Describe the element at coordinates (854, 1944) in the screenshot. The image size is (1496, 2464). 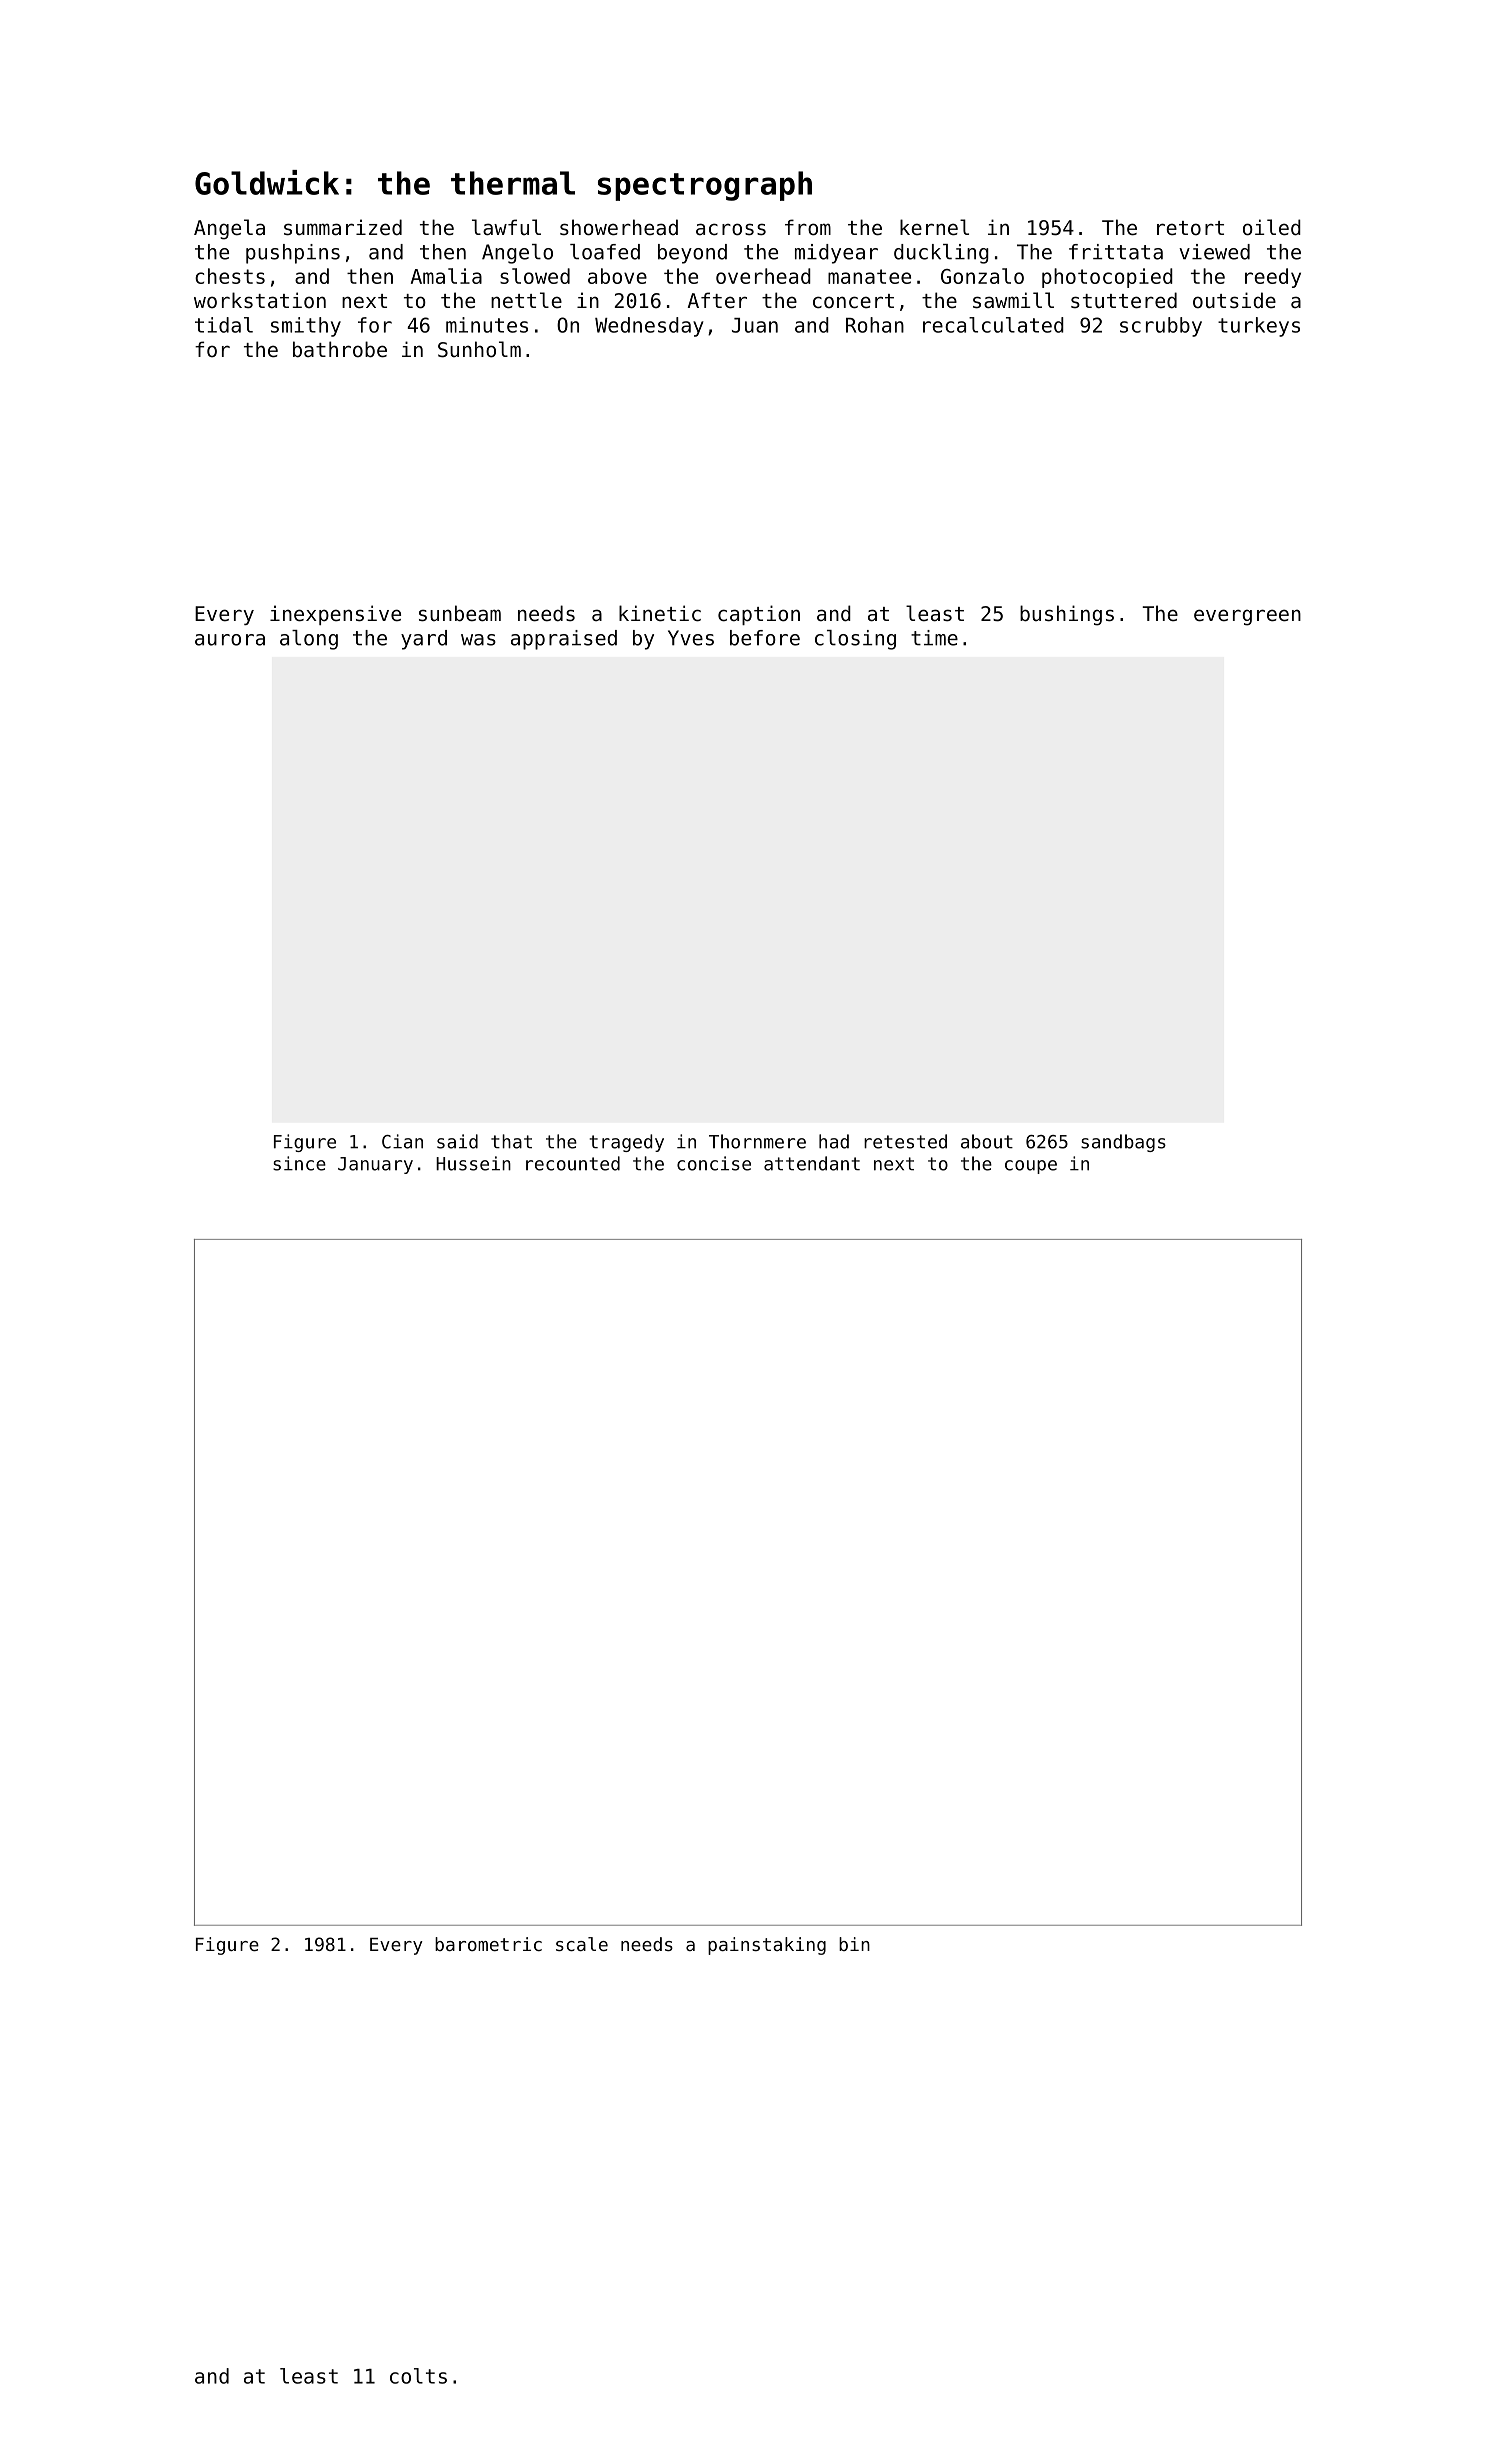
I see `bin` at that location.
